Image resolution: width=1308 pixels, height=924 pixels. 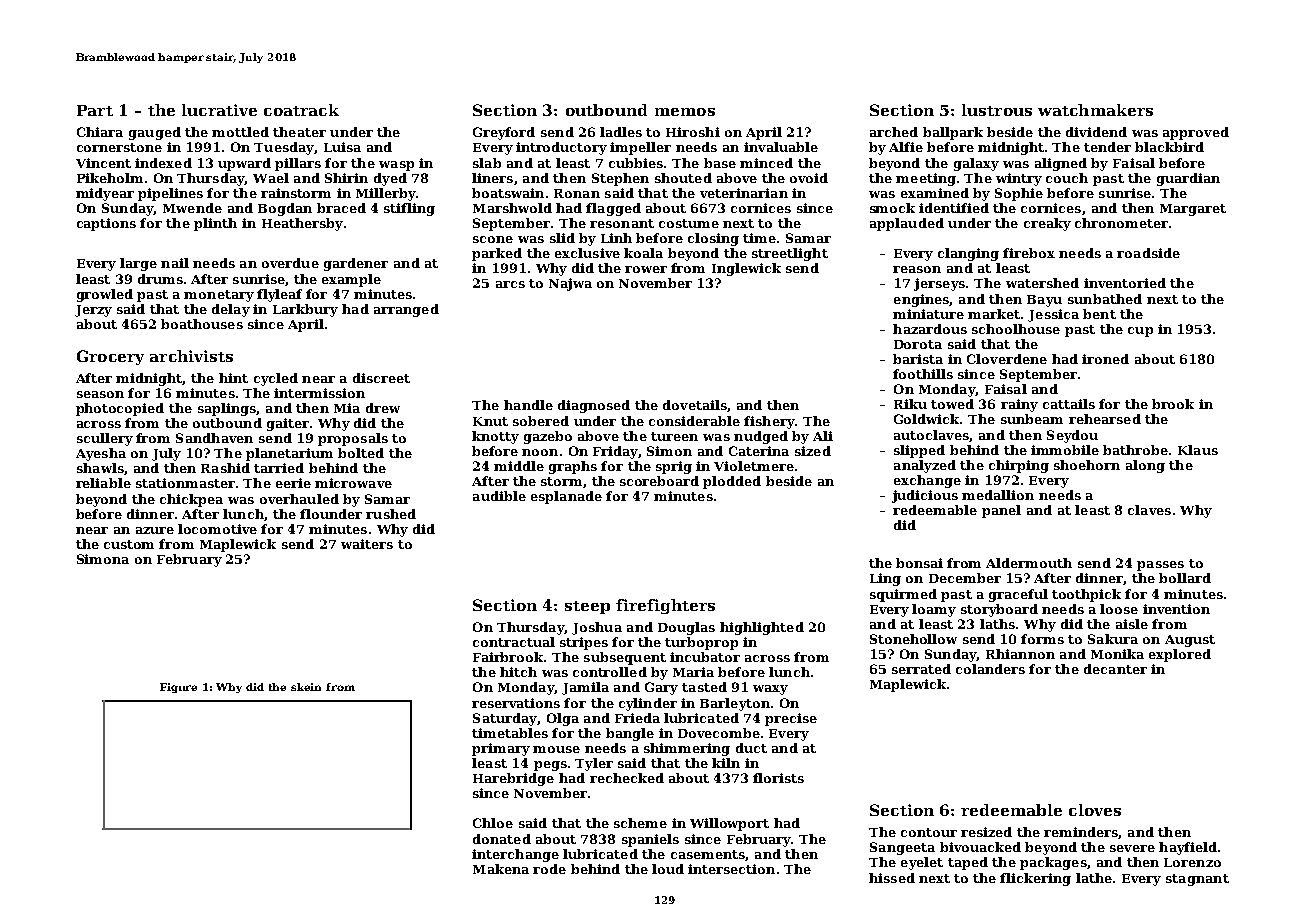 I want to click on overdue, so click(x=290, y=263).
